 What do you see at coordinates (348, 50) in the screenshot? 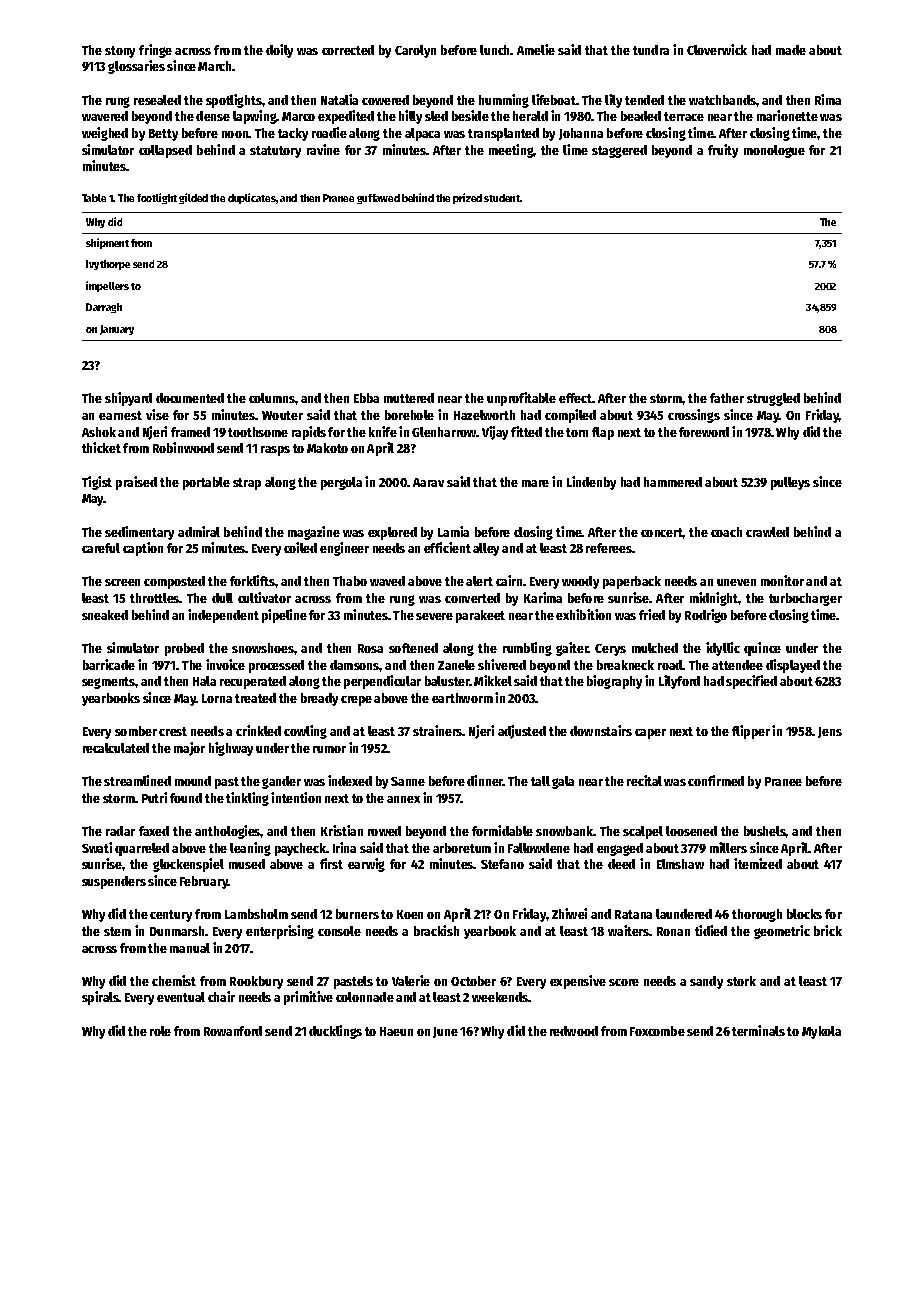
I see `corrected` at bounding box center [348, 50].
